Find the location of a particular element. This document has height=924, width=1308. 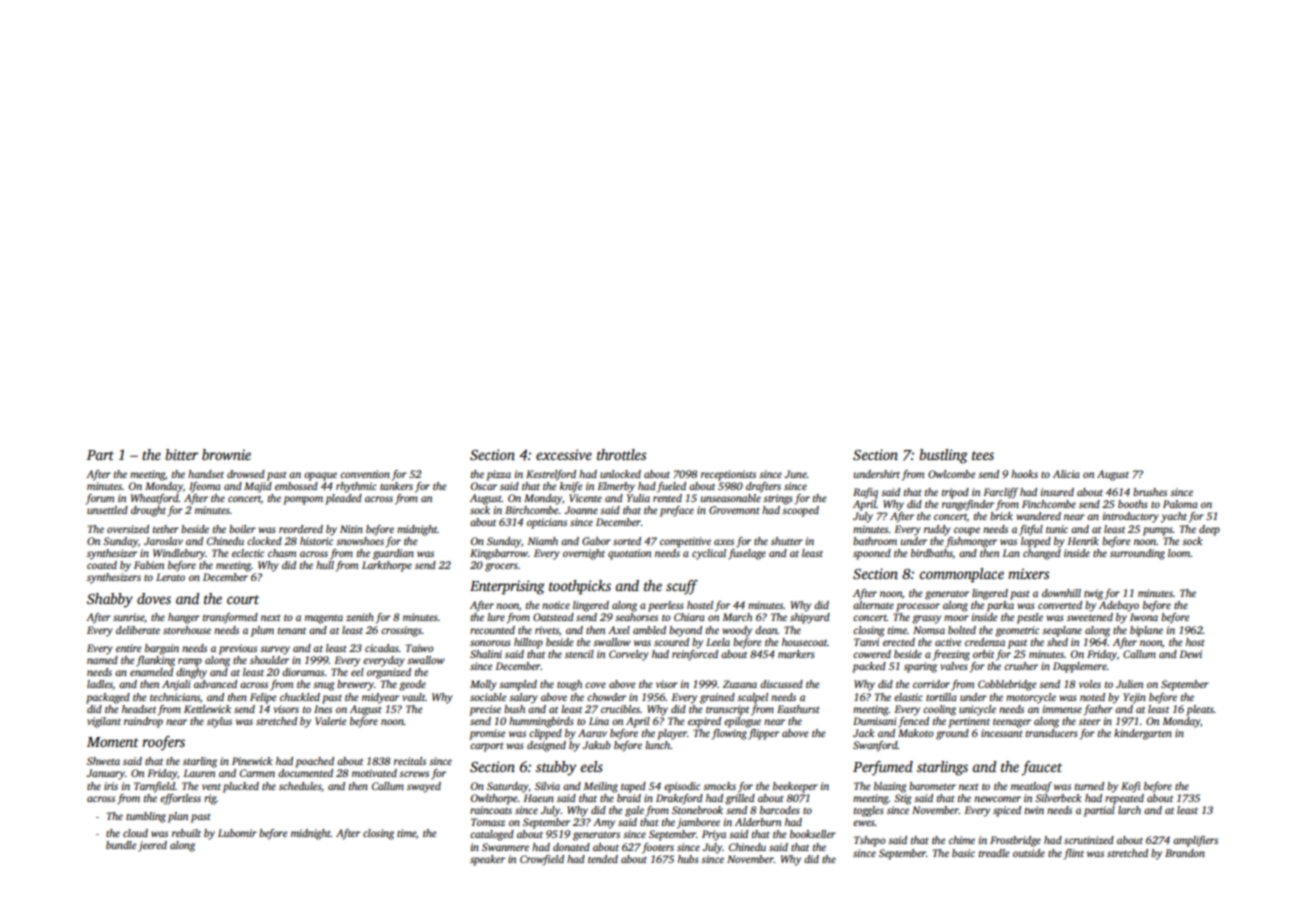

Owlthorpe is located at coordinates (494, 799).
